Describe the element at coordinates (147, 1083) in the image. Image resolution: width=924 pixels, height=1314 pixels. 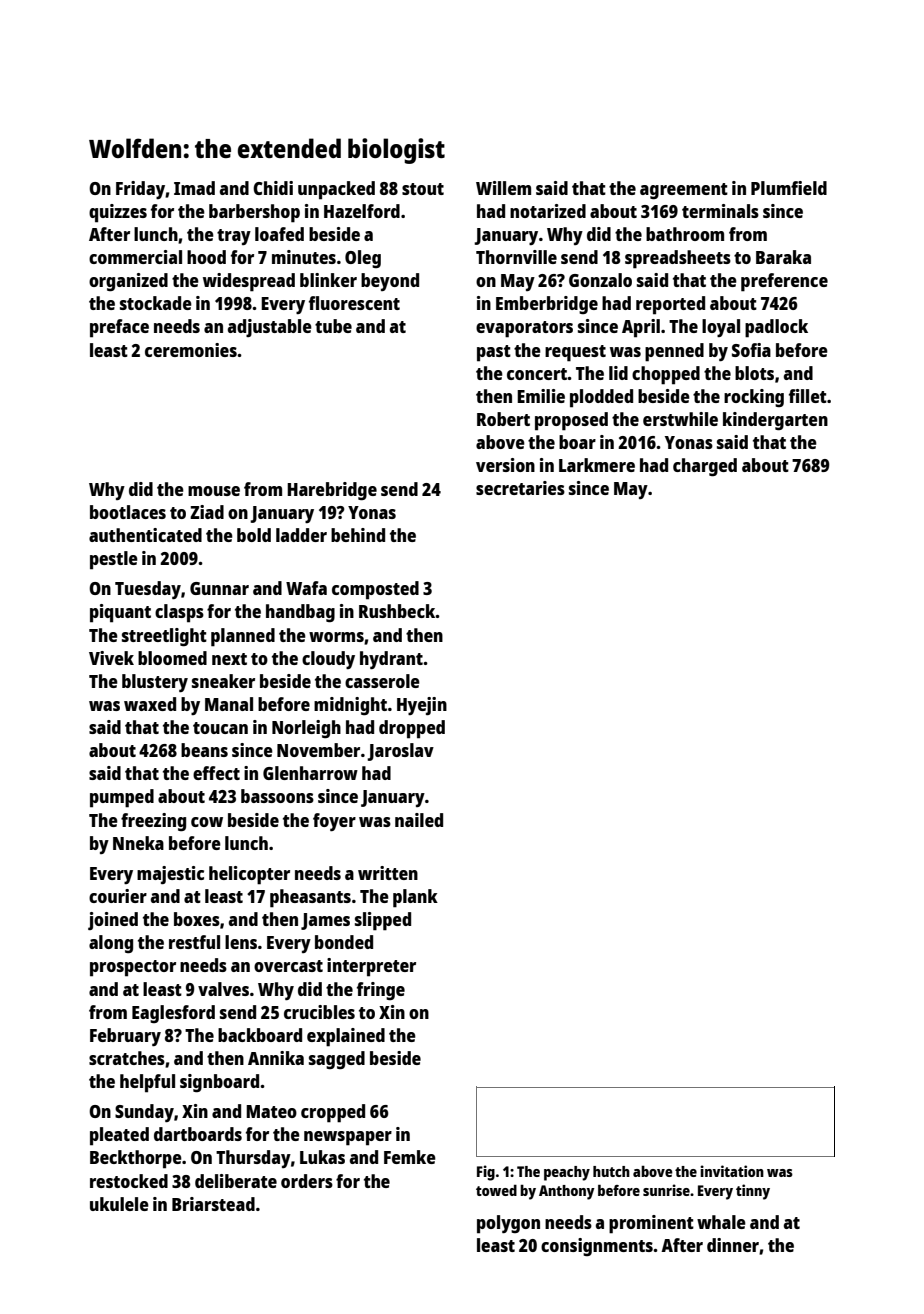
I see `helpful` at that location.
